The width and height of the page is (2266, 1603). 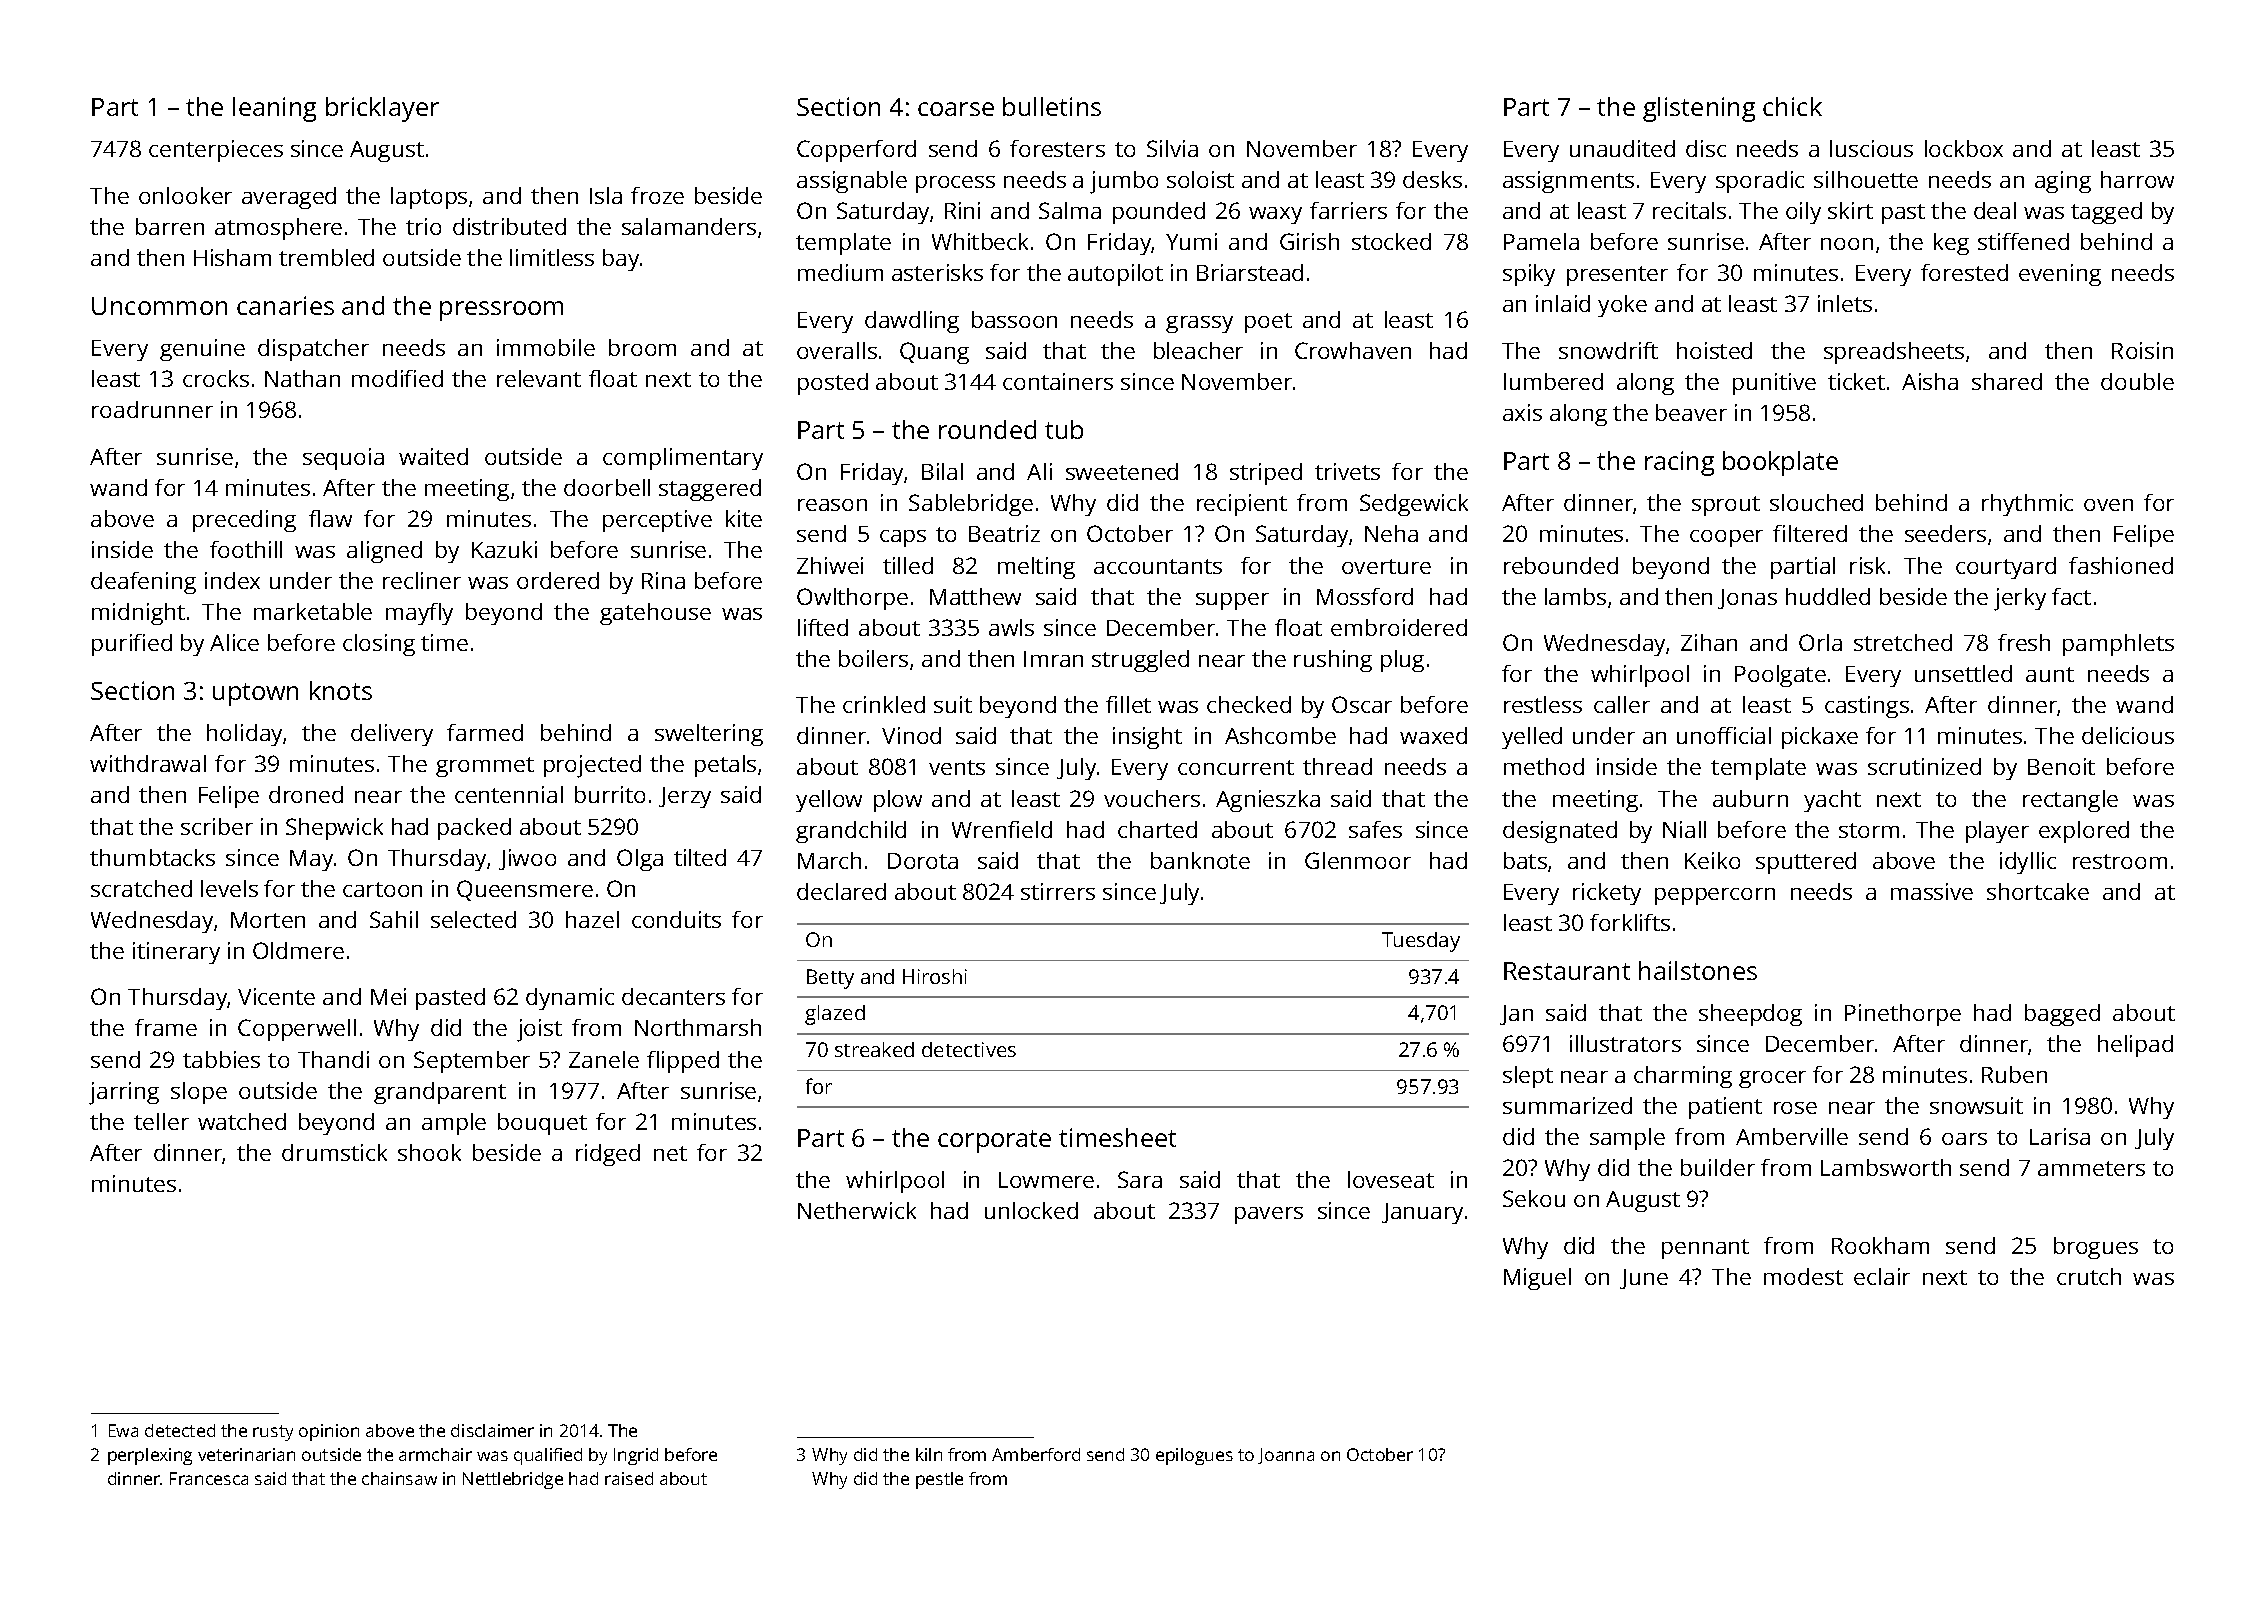 I want to click on Joanna, so click(x=1286, y=1456).
